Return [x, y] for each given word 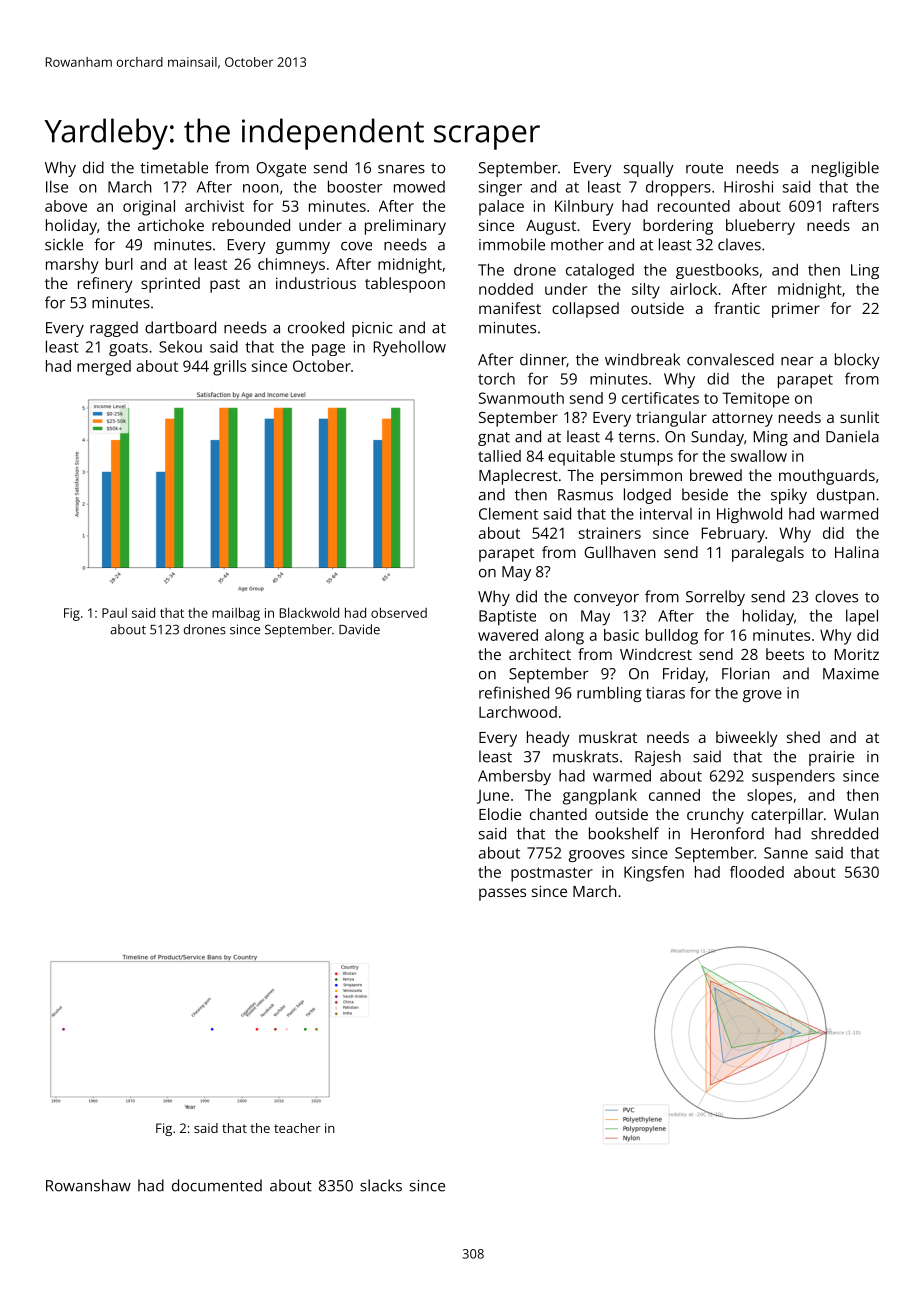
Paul [114, 613]
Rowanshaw [88, 1185]
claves [739, 244]
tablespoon [405, 285]
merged [104, 368]
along [564, 637]
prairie [831, 758]
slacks [381, 1185]
